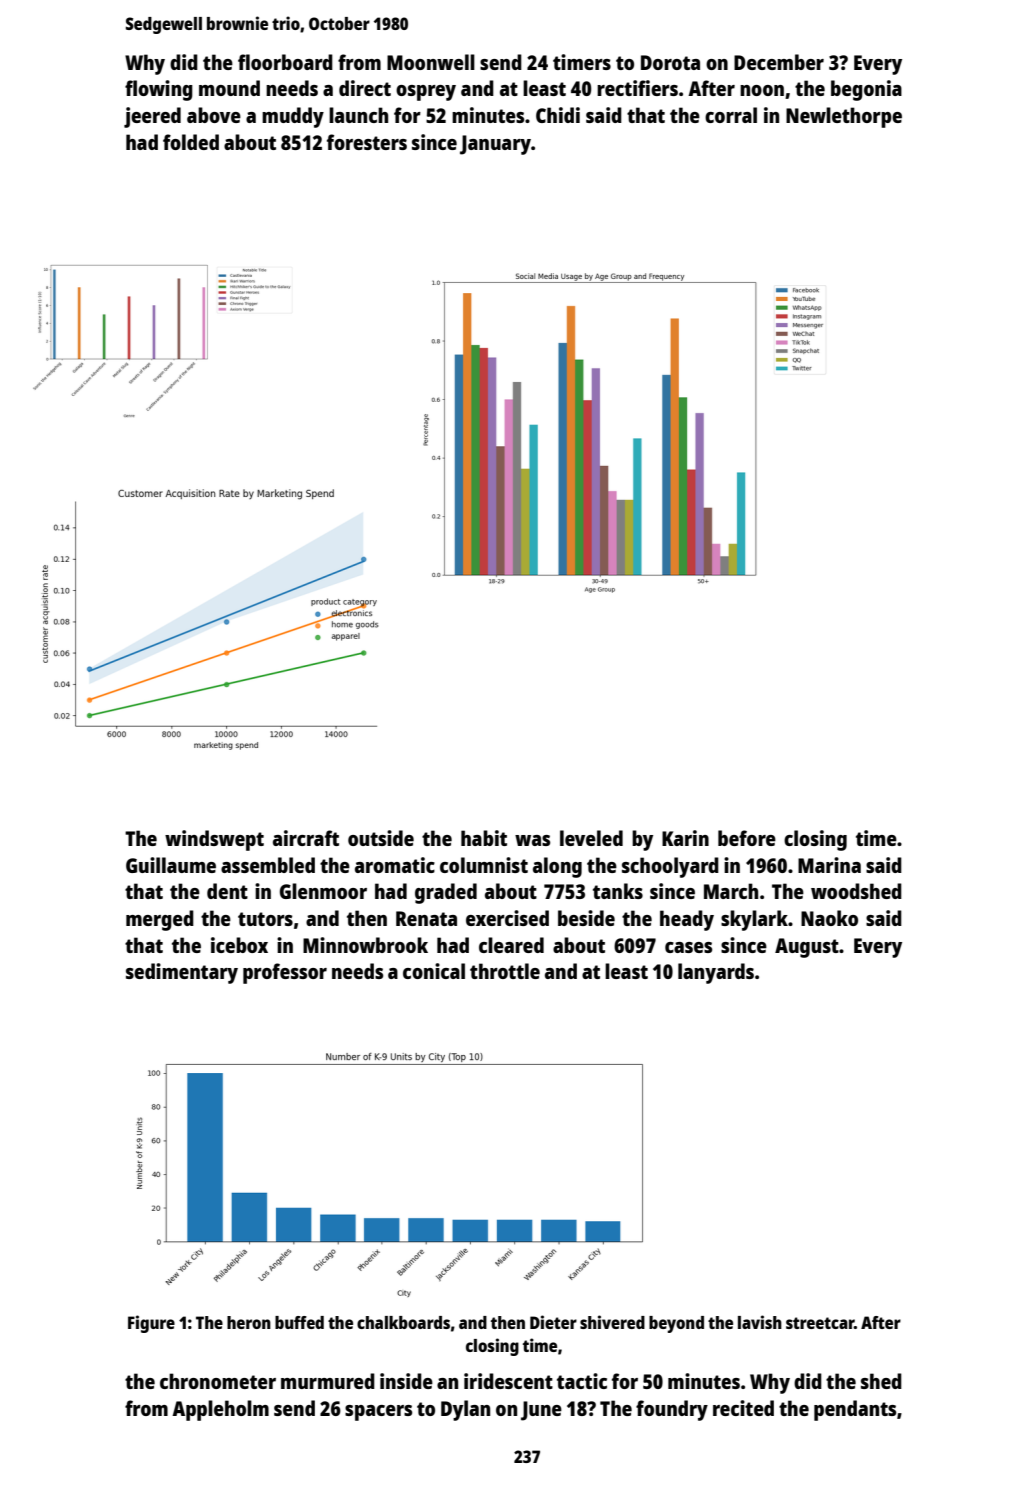  Describe the element at coordinates (855, 1410) in the page. I see `pendants` at that location.
